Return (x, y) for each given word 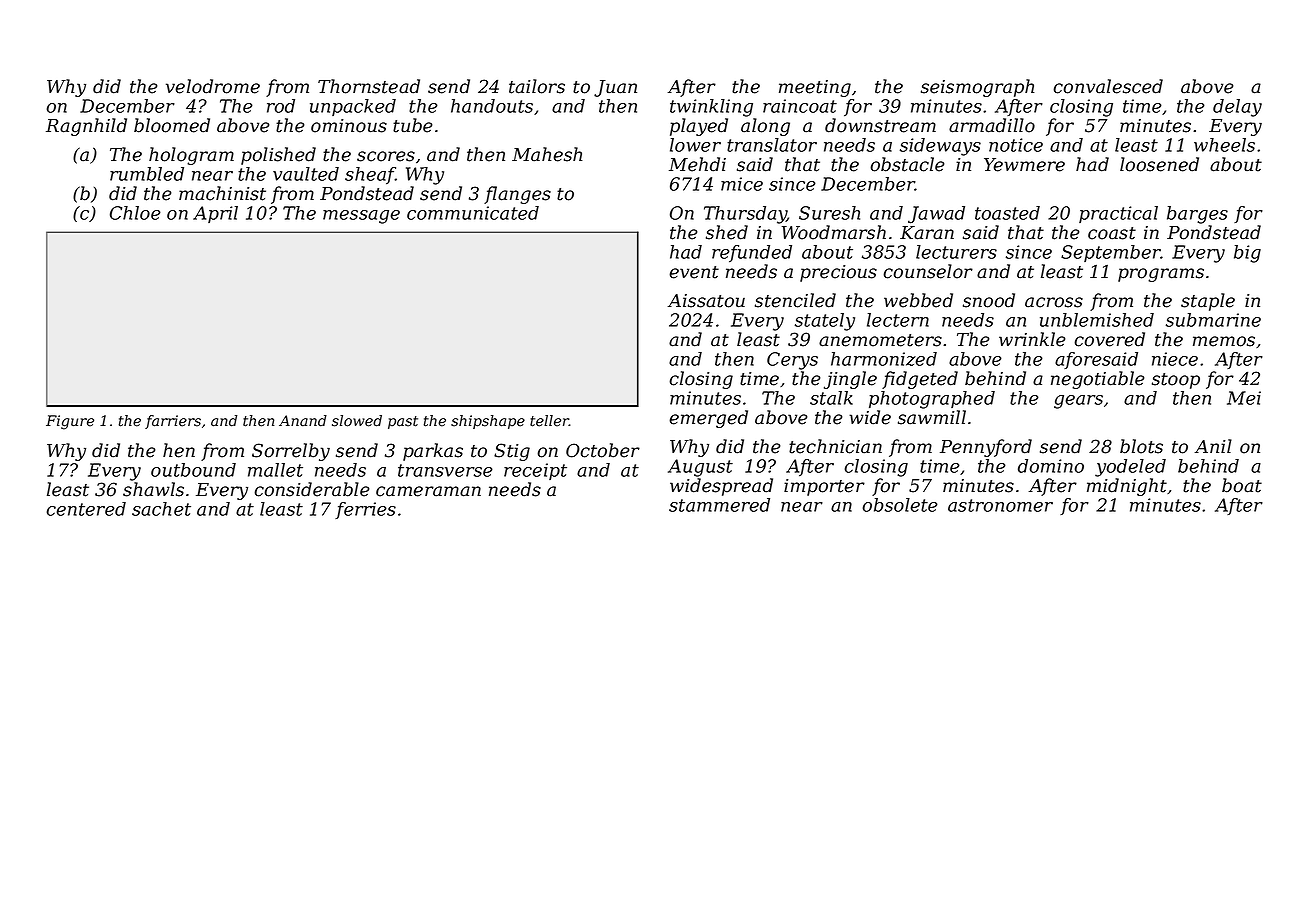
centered (86, 509)
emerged (708, 419)
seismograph (978, 88)
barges (1197, 215)
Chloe (135, 213)
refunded (752, 253)
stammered (719, 505)
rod (281, 106)
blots (1141, 446)
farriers (173, 422)
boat (1242, 485)
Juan (615, 88)
